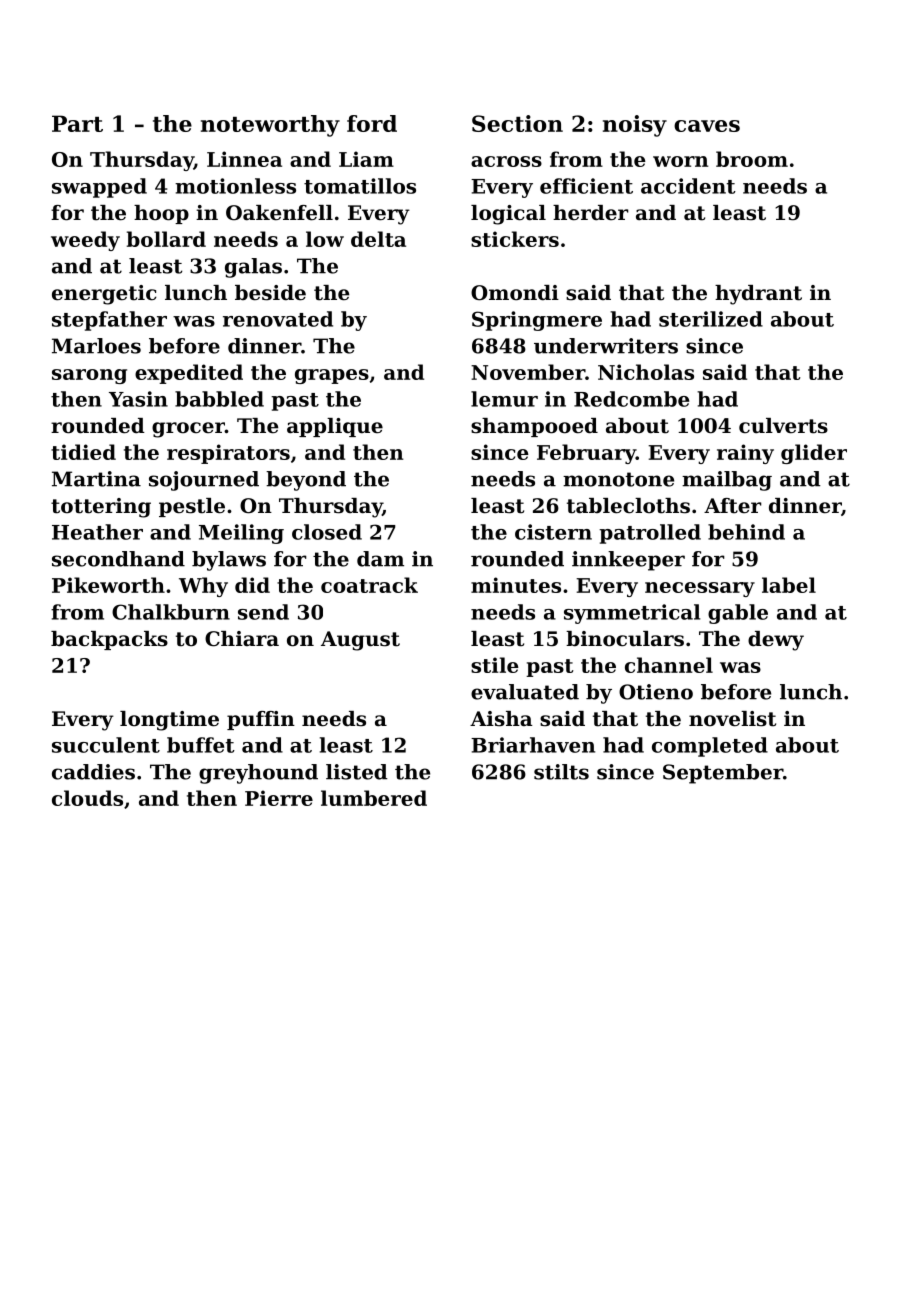 This screenshot has height=1316, width=908. Describe the element at coordinates (372, 123) in the screenshot. I see `ford` at that location.
